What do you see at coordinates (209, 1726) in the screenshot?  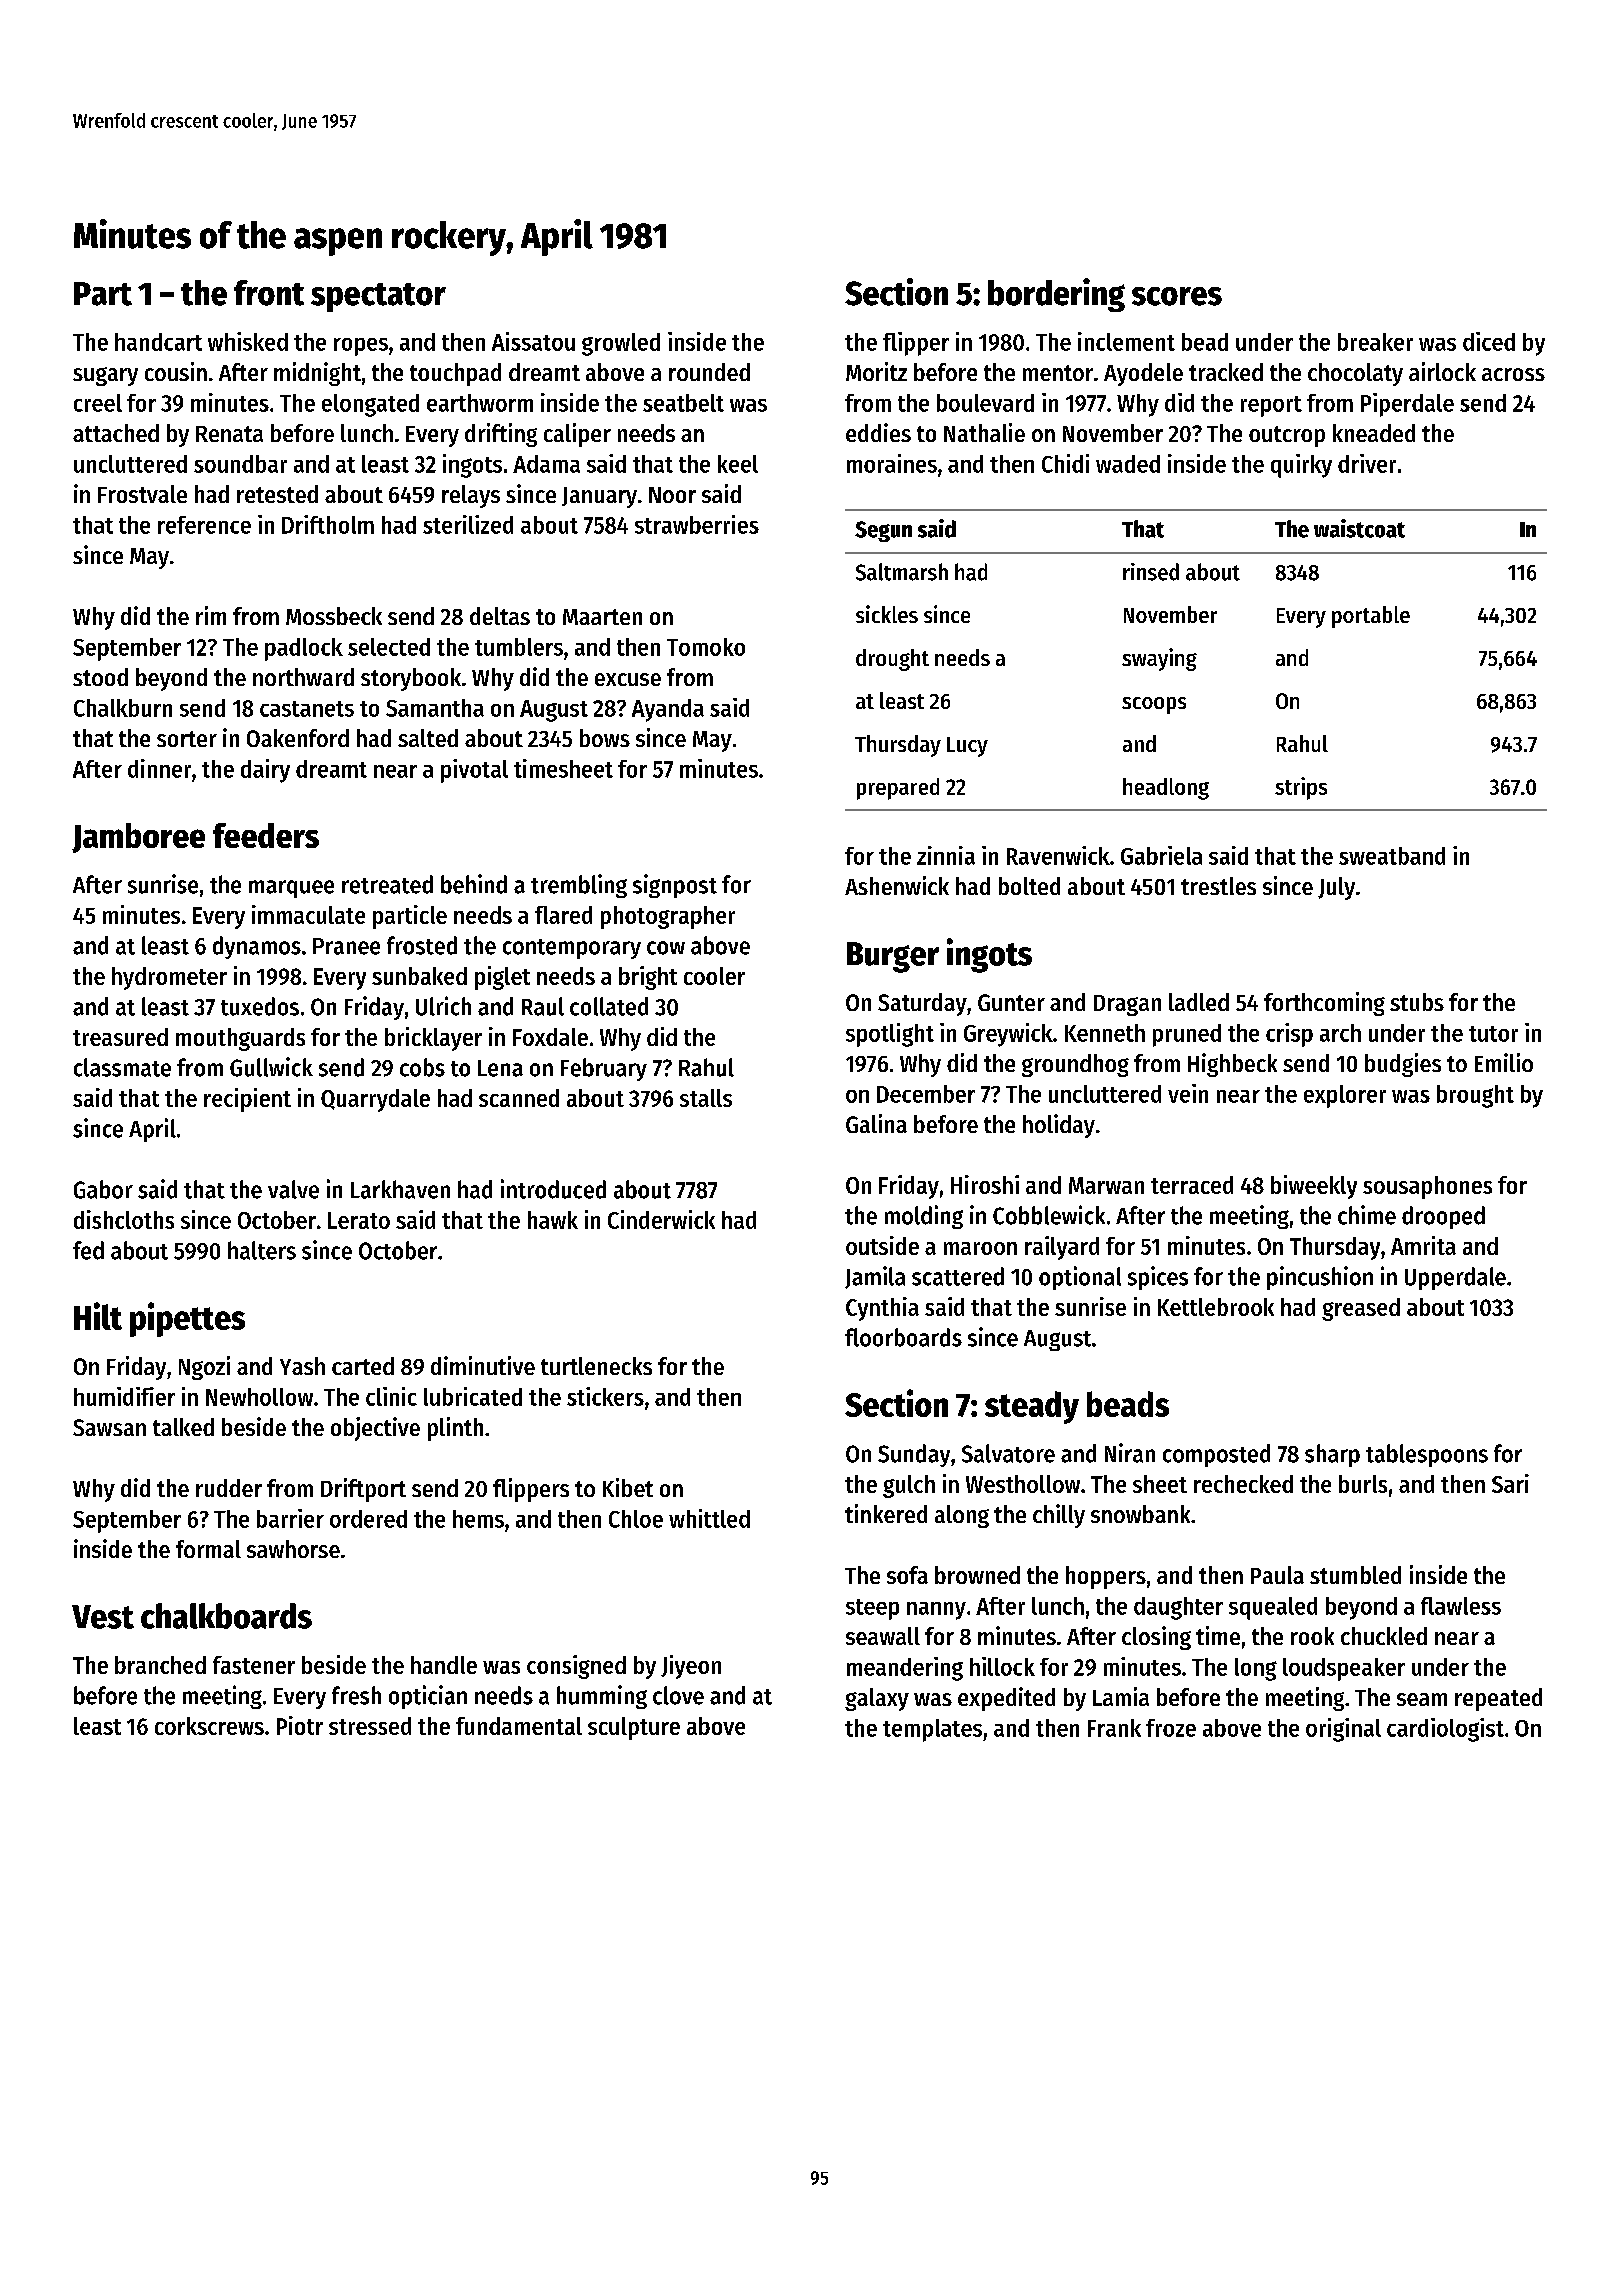 I see `corkscrews` at bounding box center [209, 1726].
